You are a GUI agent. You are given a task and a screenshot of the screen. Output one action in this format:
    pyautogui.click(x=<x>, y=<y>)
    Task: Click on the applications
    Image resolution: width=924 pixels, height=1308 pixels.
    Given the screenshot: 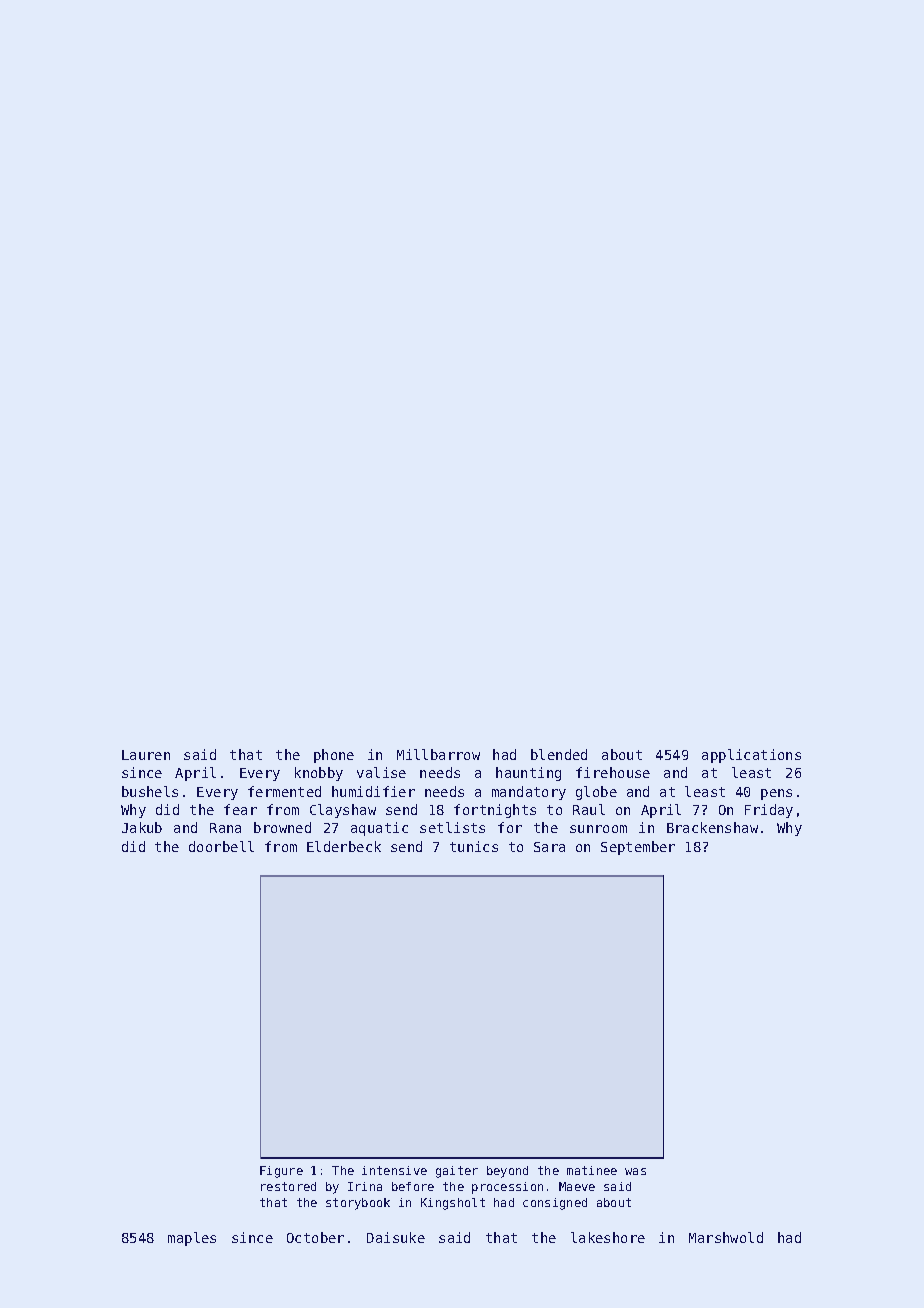 What is the action you would take?
    pyautogui.click(x=751, y=756)
